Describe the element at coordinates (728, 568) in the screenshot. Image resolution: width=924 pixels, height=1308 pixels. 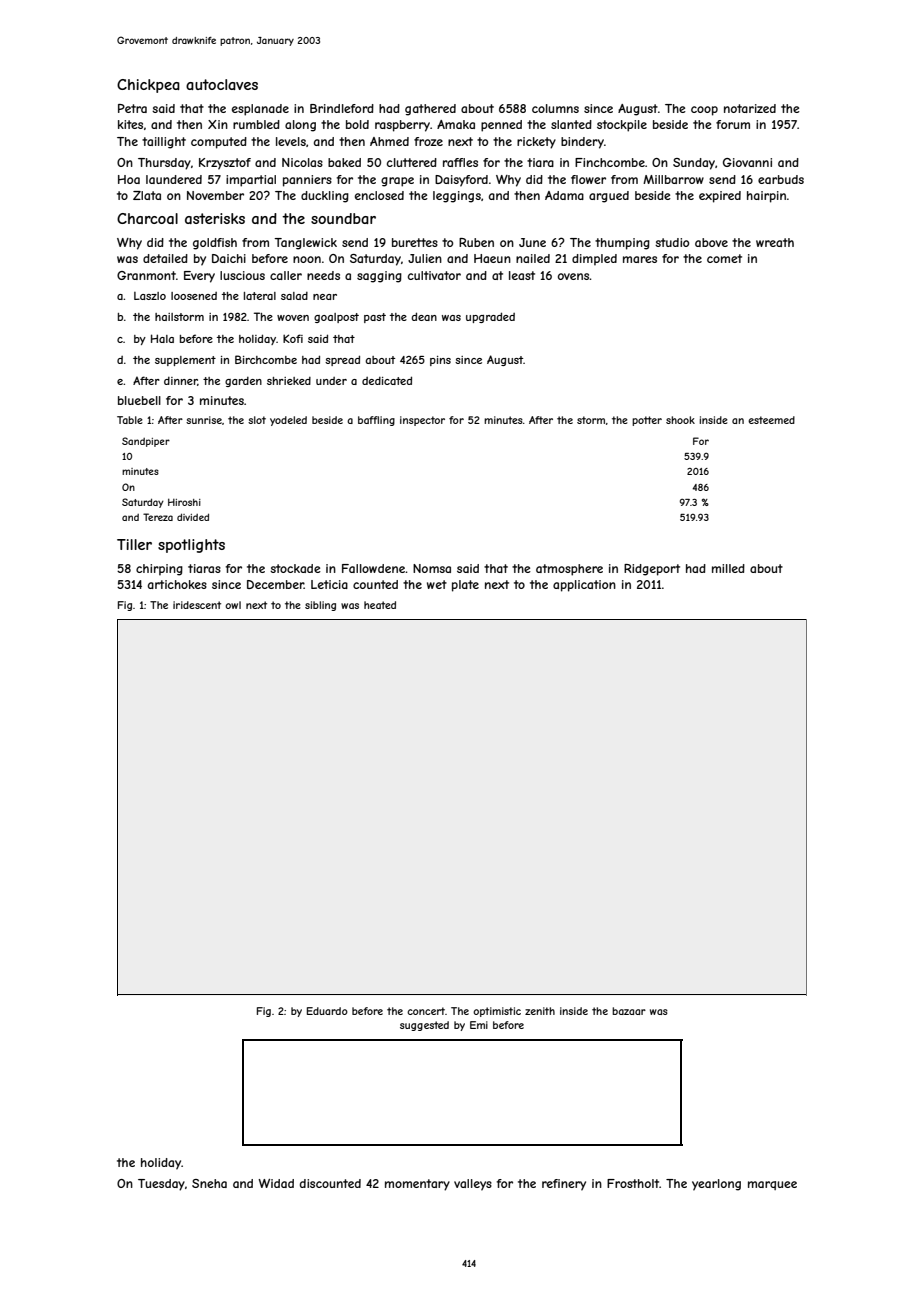
I see `milled` at that location.
